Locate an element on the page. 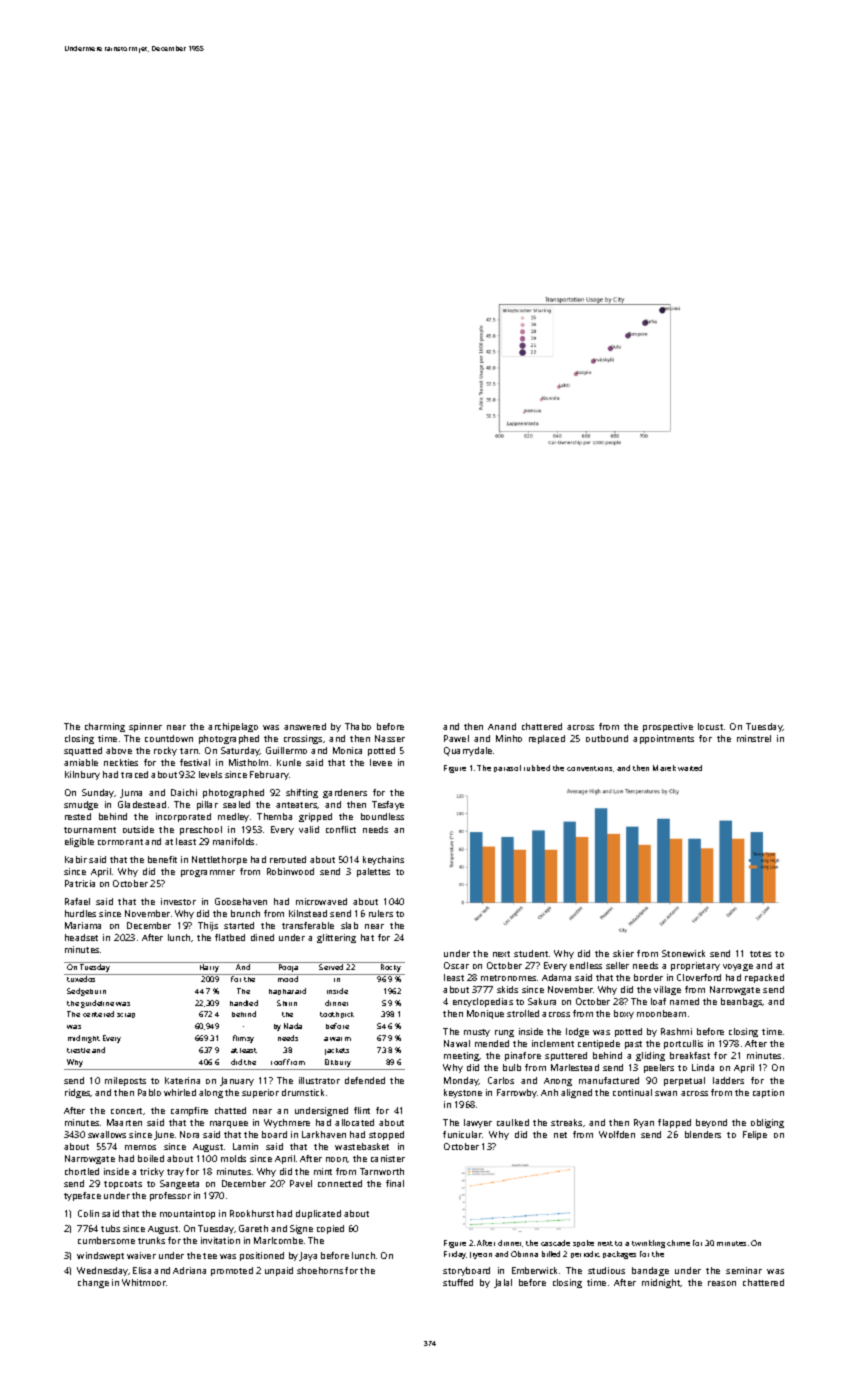 The width and height of the image is (849, 1400). mountaintop is located at coordinates (187, 1214).
